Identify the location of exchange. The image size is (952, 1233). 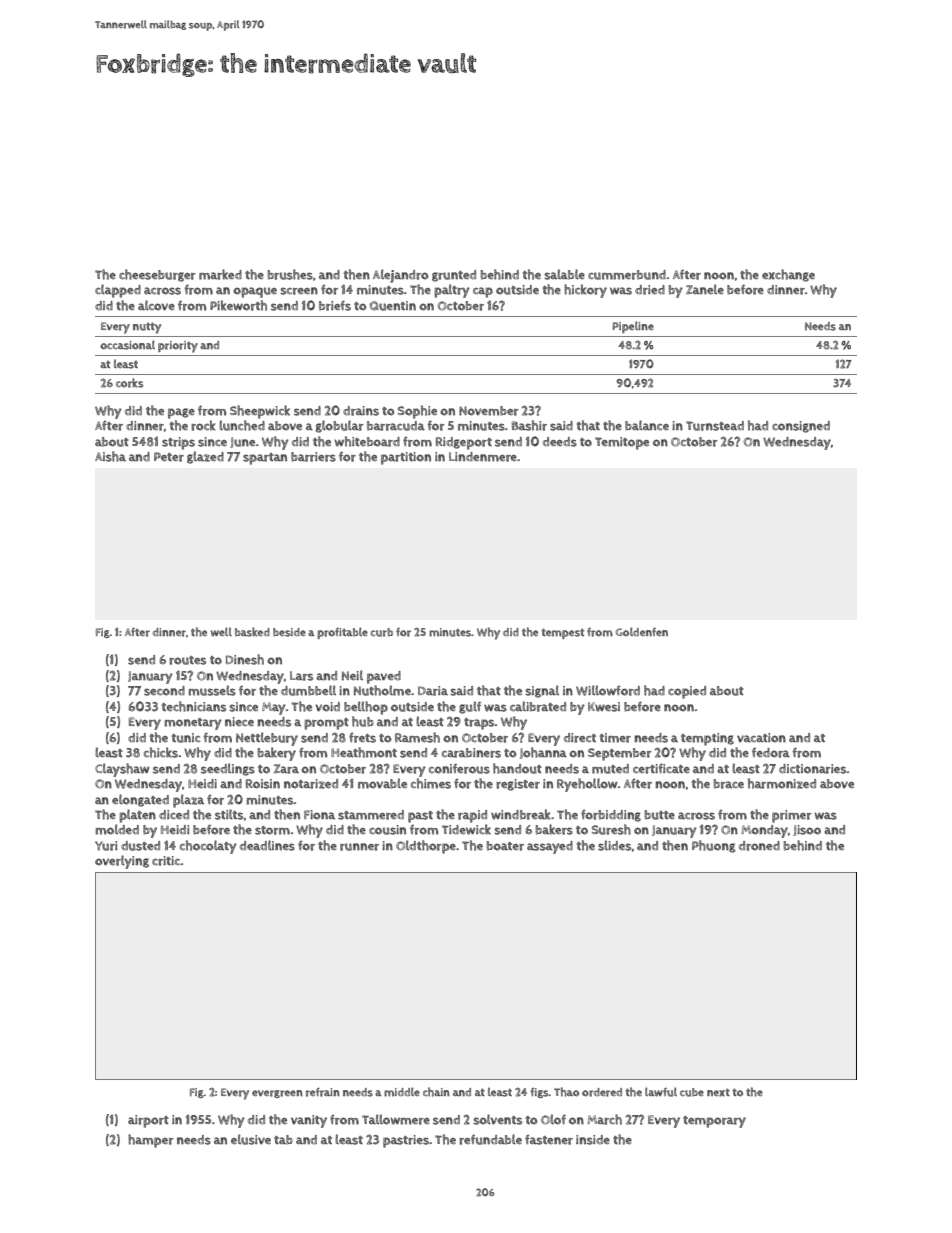
(788, 275).
